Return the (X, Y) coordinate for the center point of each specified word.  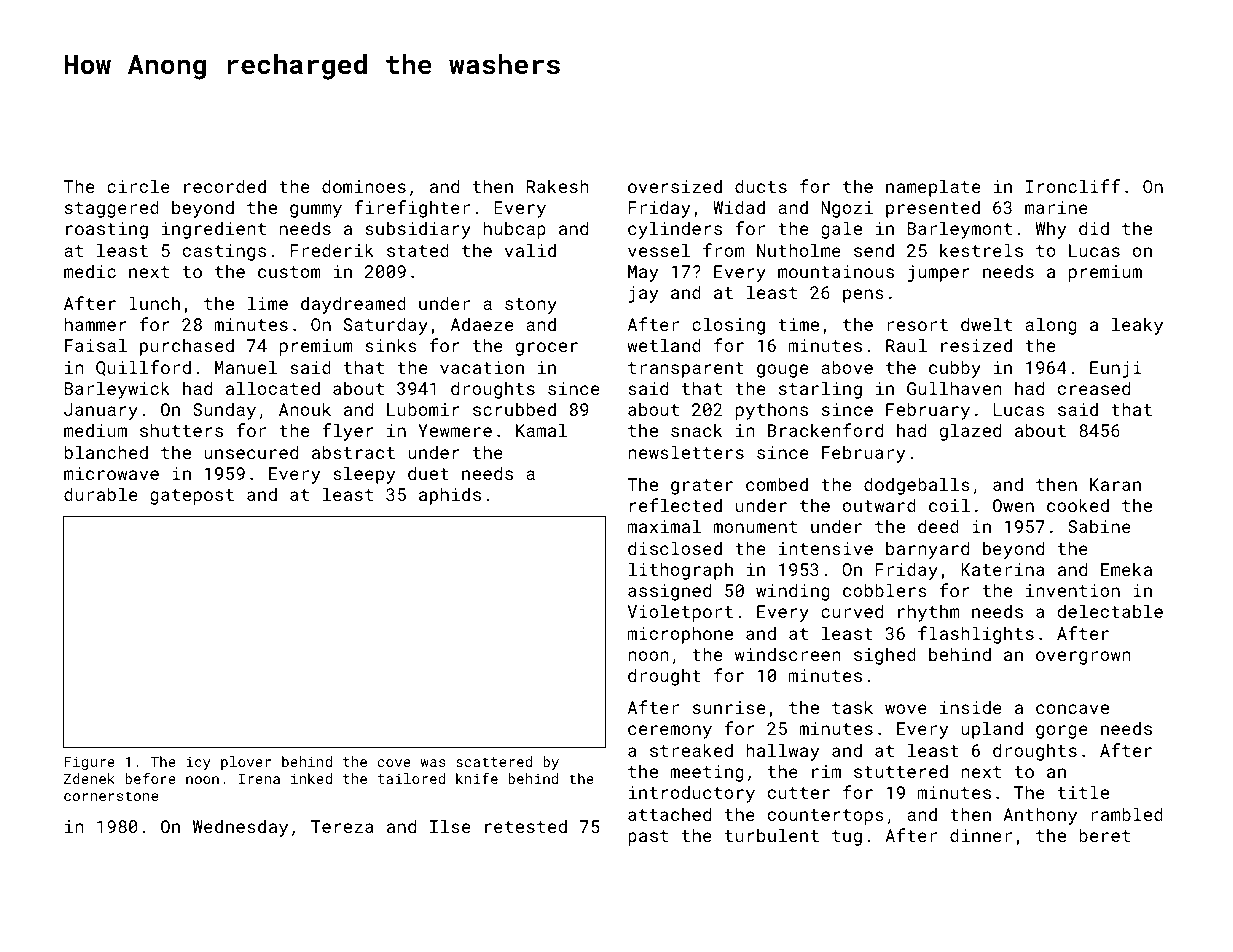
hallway (782, 752)
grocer (547, 349)
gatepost (192, 497)
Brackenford (825, 430)
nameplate (933, 188)
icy (198, 763)
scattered (494, 761)
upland (992, 730)
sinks (391, 345)
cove (394, 763)
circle (138, 186)
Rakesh (558, 186)
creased (1094, 388)
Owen (1013, 505)
